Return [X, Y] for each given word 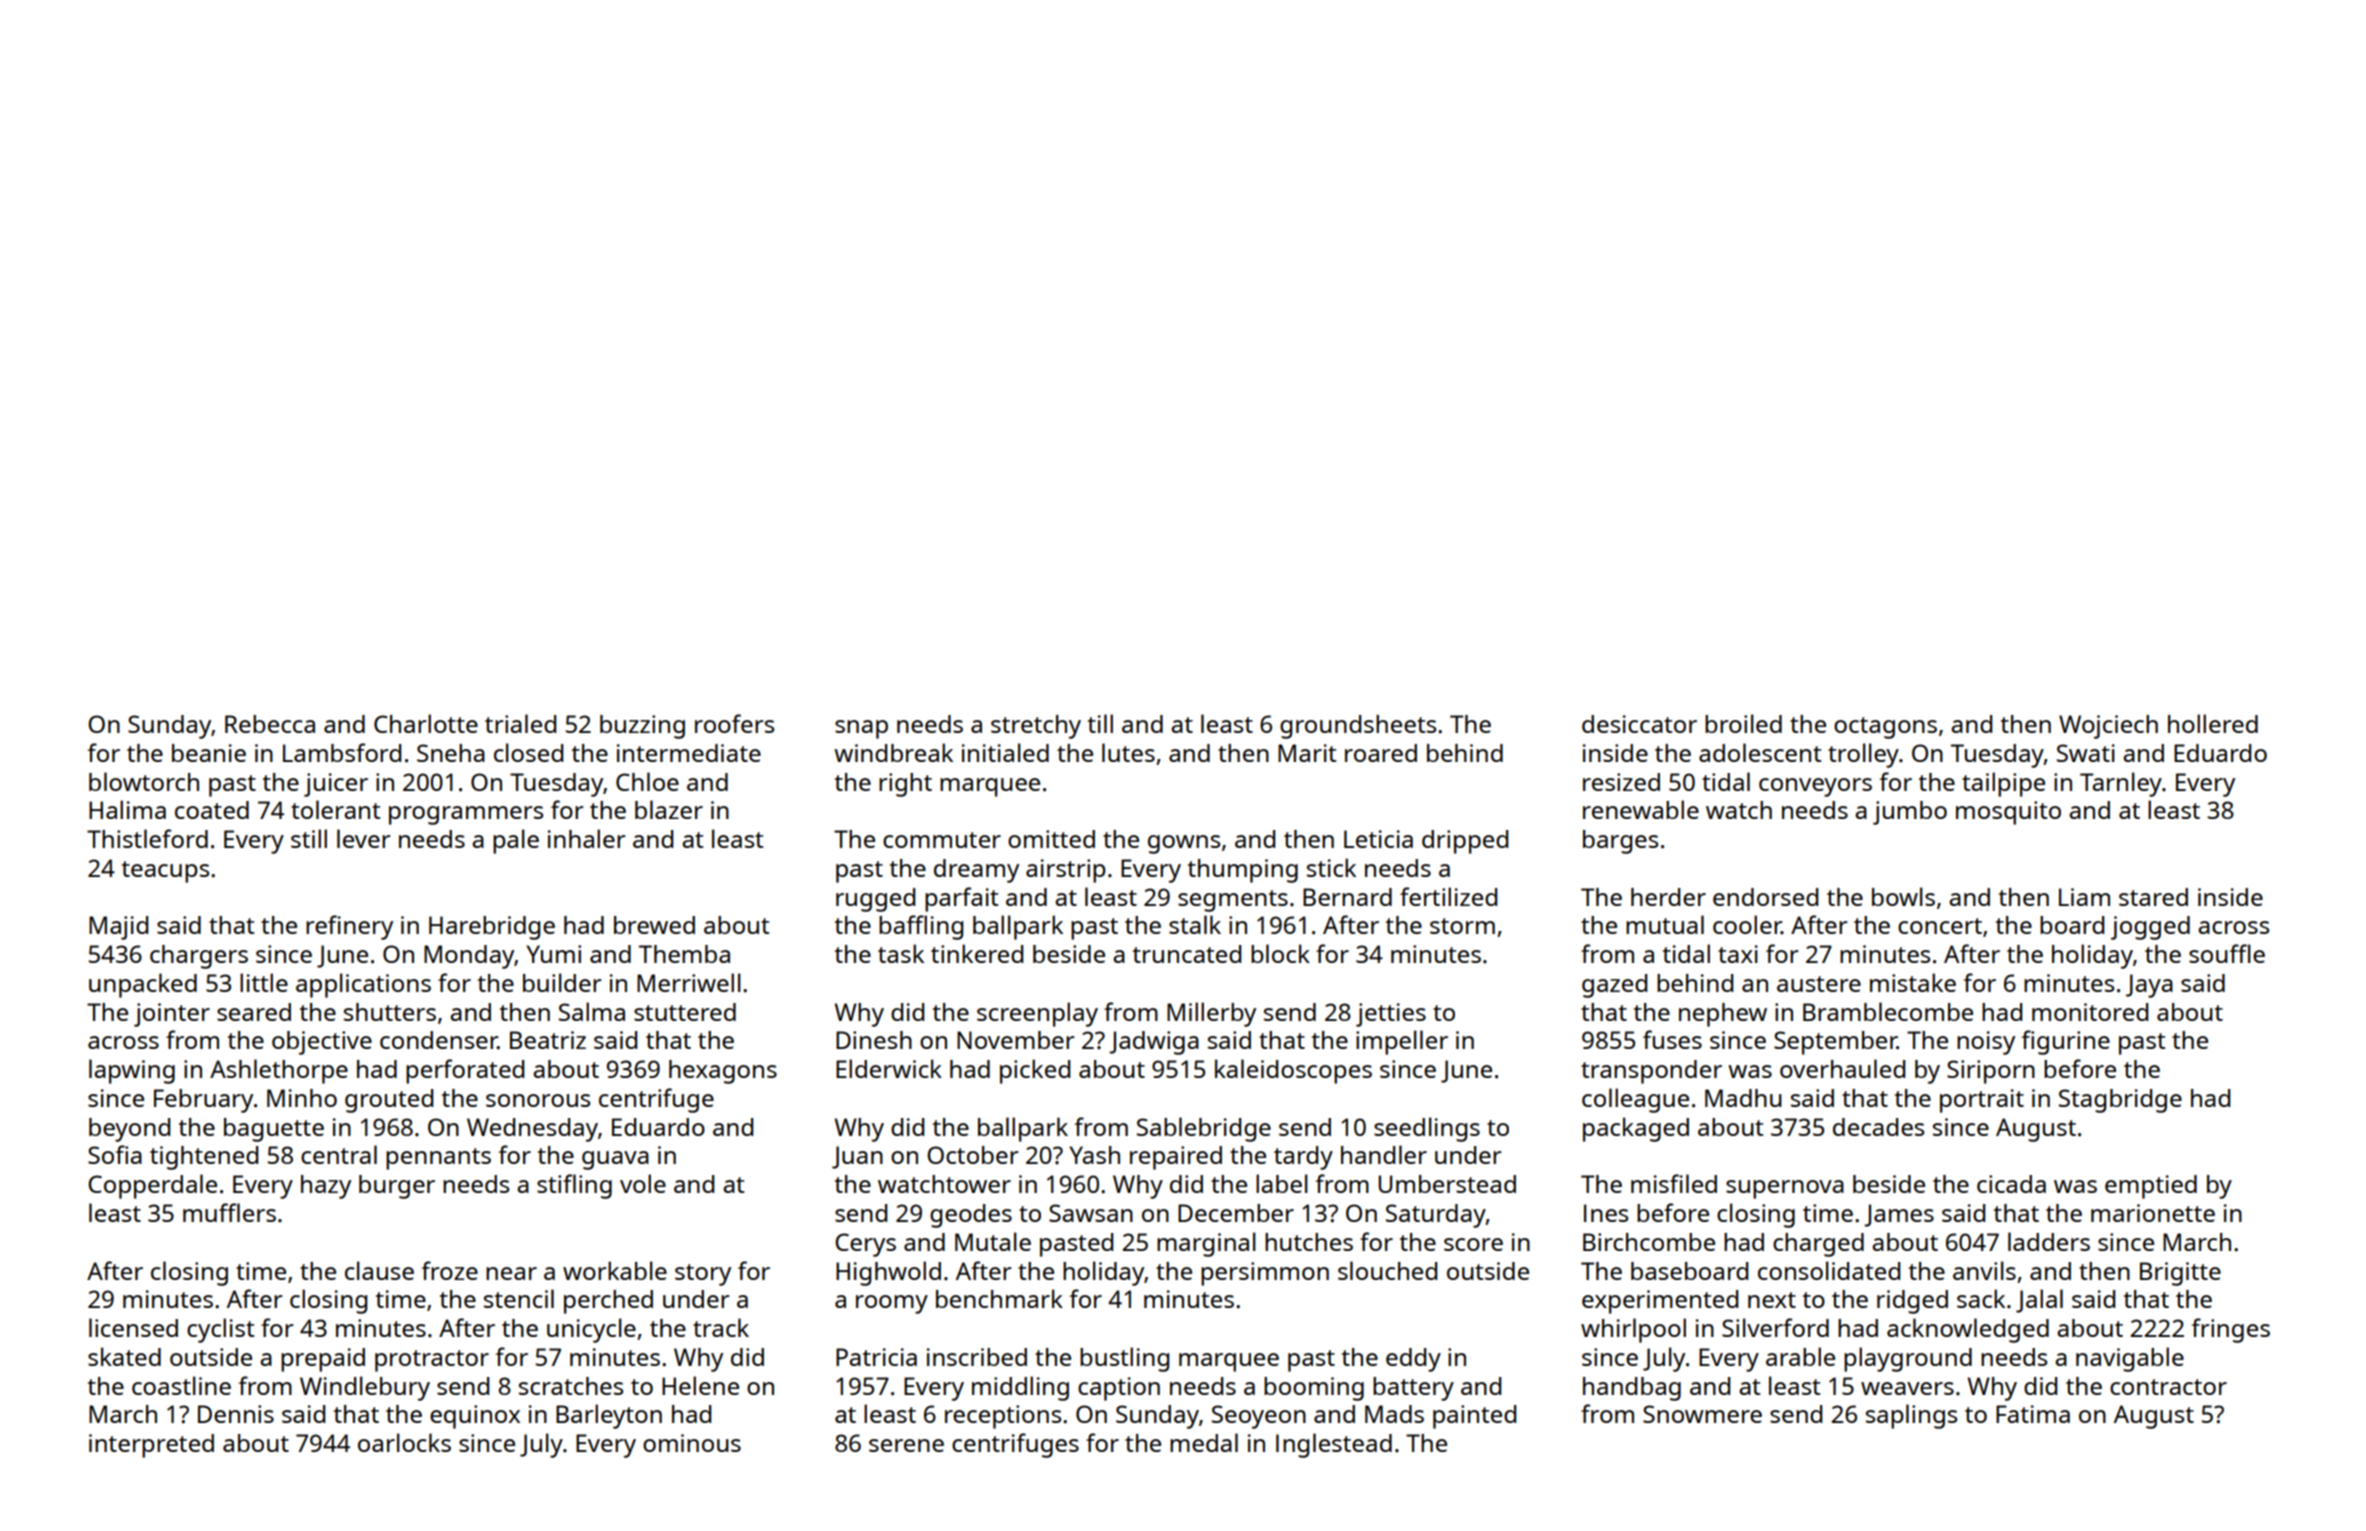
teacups [165, 872]
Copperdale [152, 1186]
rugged [875, 900]
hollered [2213, 723]
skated [124, 1356]
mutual [1665, 924]
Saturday [1436, 1216]
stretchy [1036, 727]
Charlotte [426, 723]
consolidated [1829, 1270]
